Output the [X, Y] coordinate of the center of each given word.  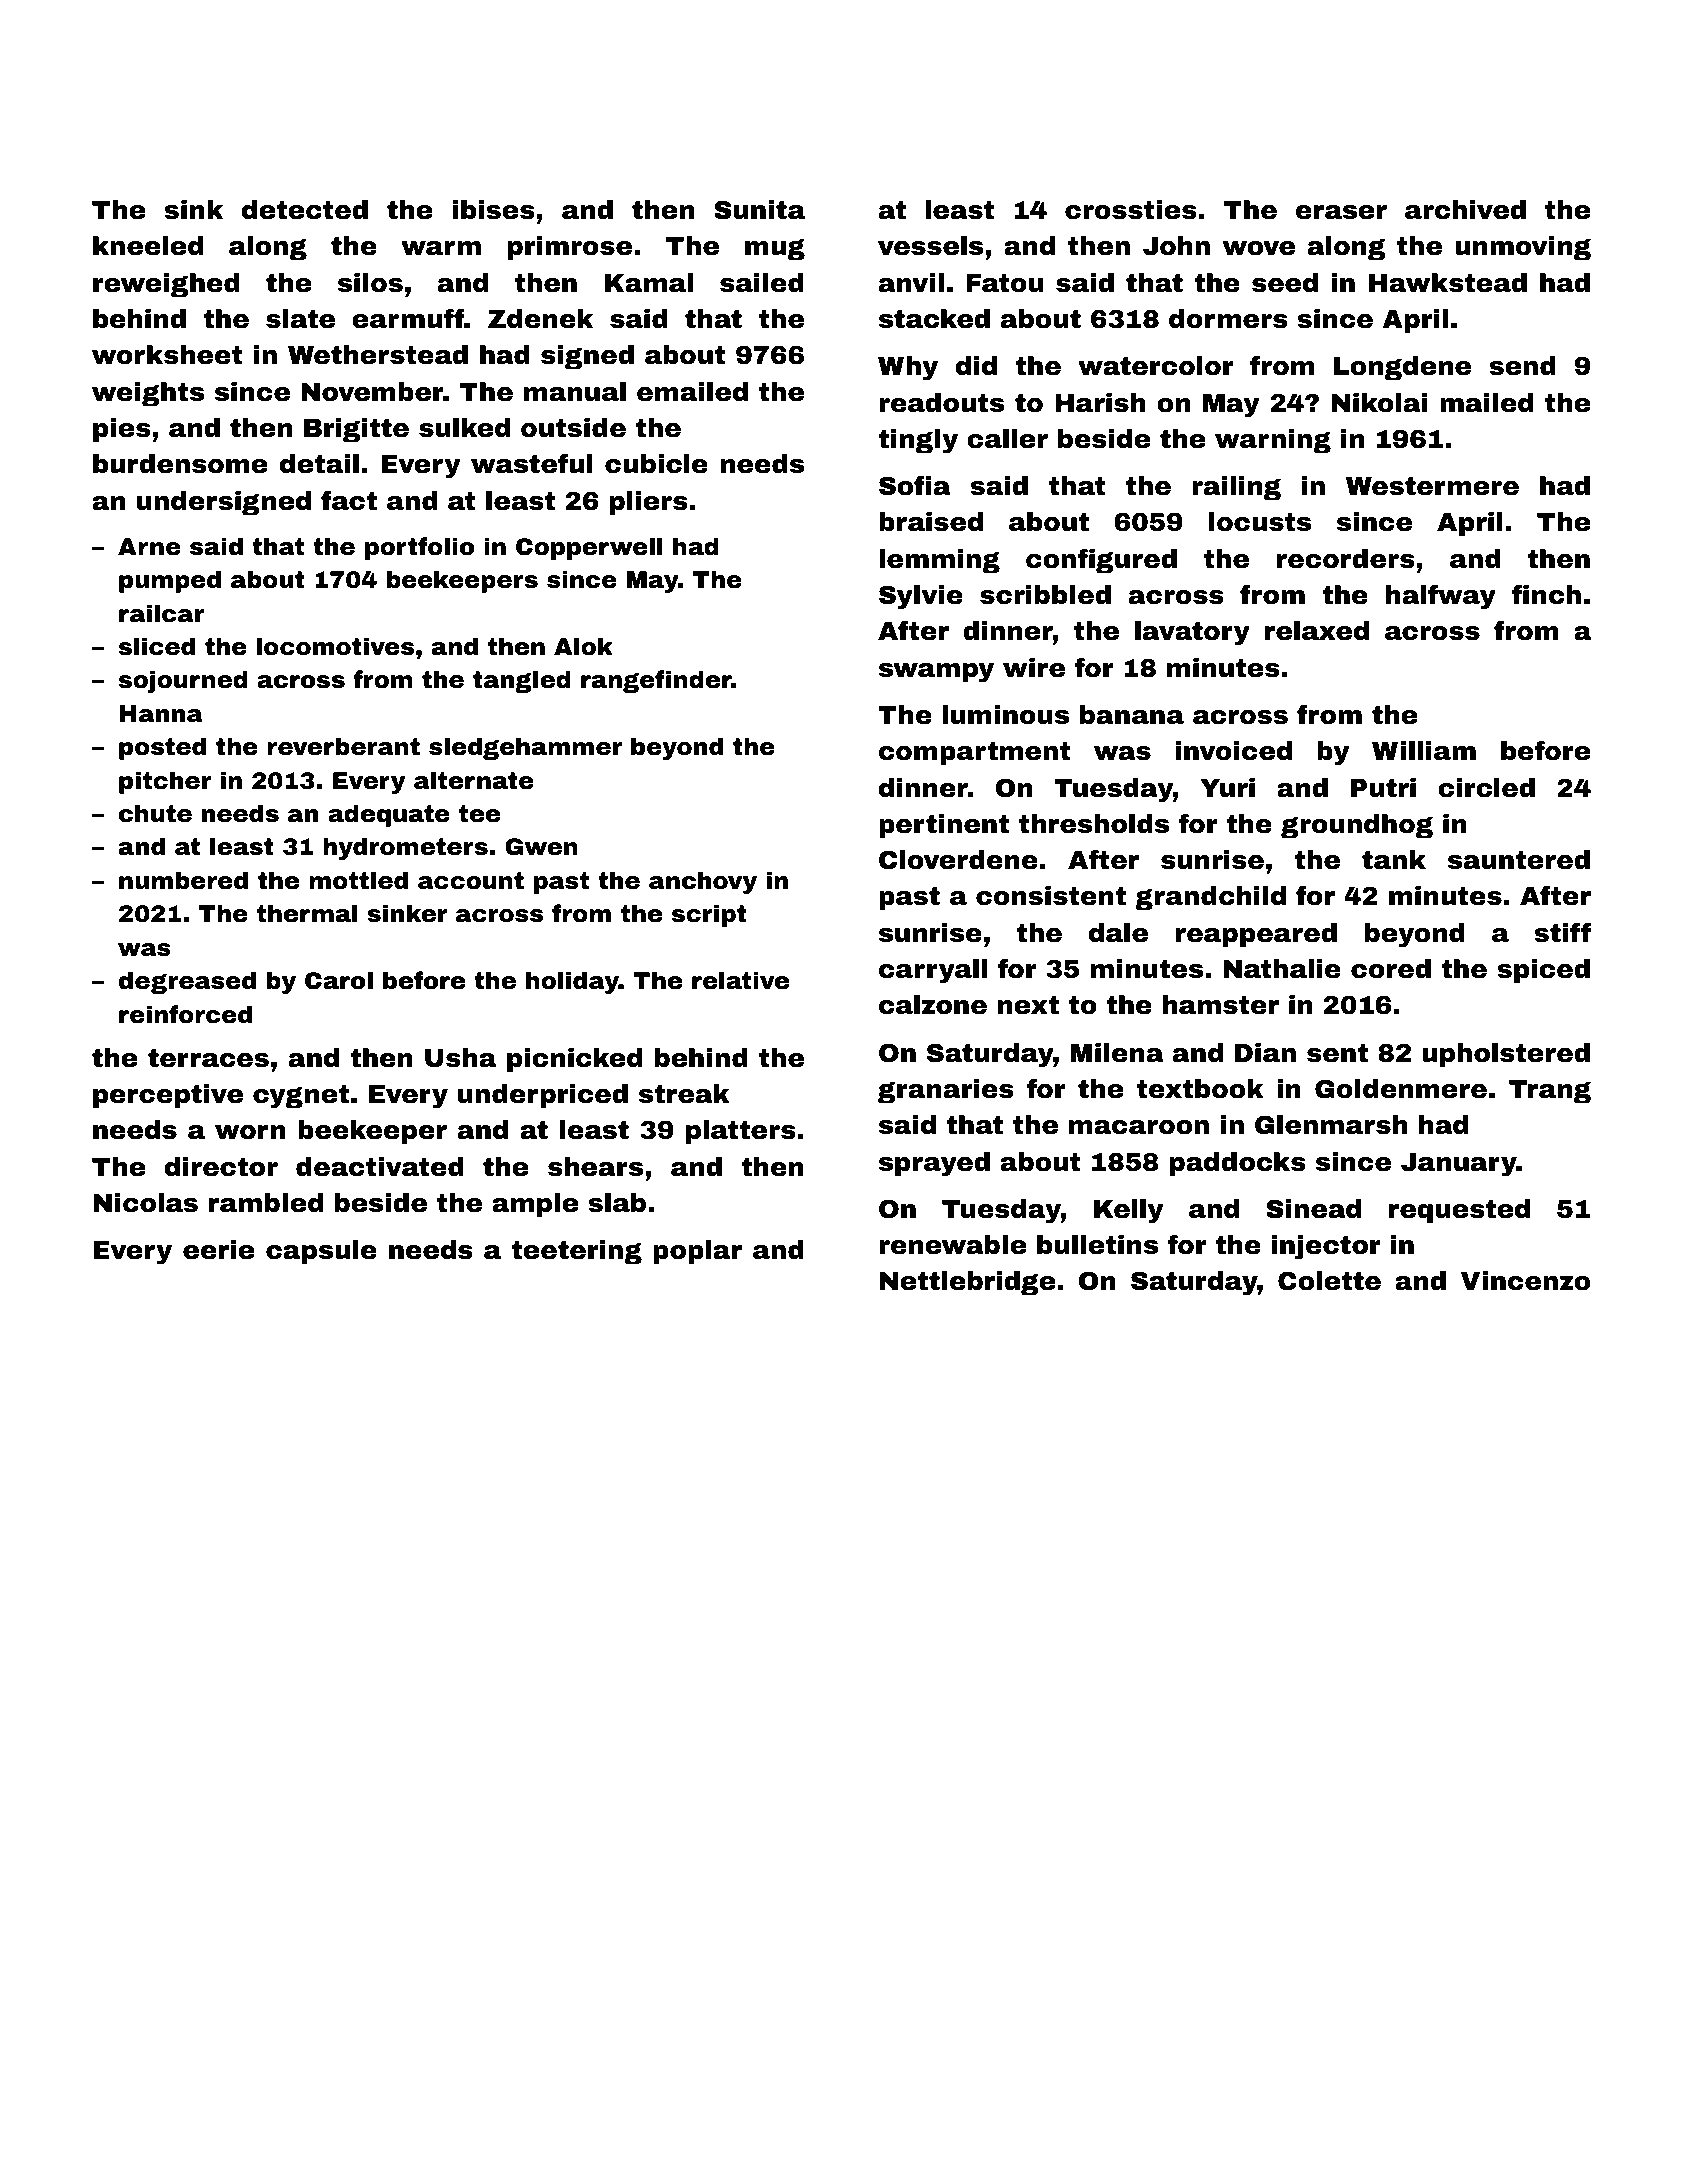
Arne [149, 547]
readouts [941, 403]
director [221, 1167]
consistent [1051, 896]
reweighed [166, 285]
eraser [1341, 212]
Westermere [1432, 486]
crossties [1131, 210]
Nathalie [1282, 969]
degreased [187, 982]
